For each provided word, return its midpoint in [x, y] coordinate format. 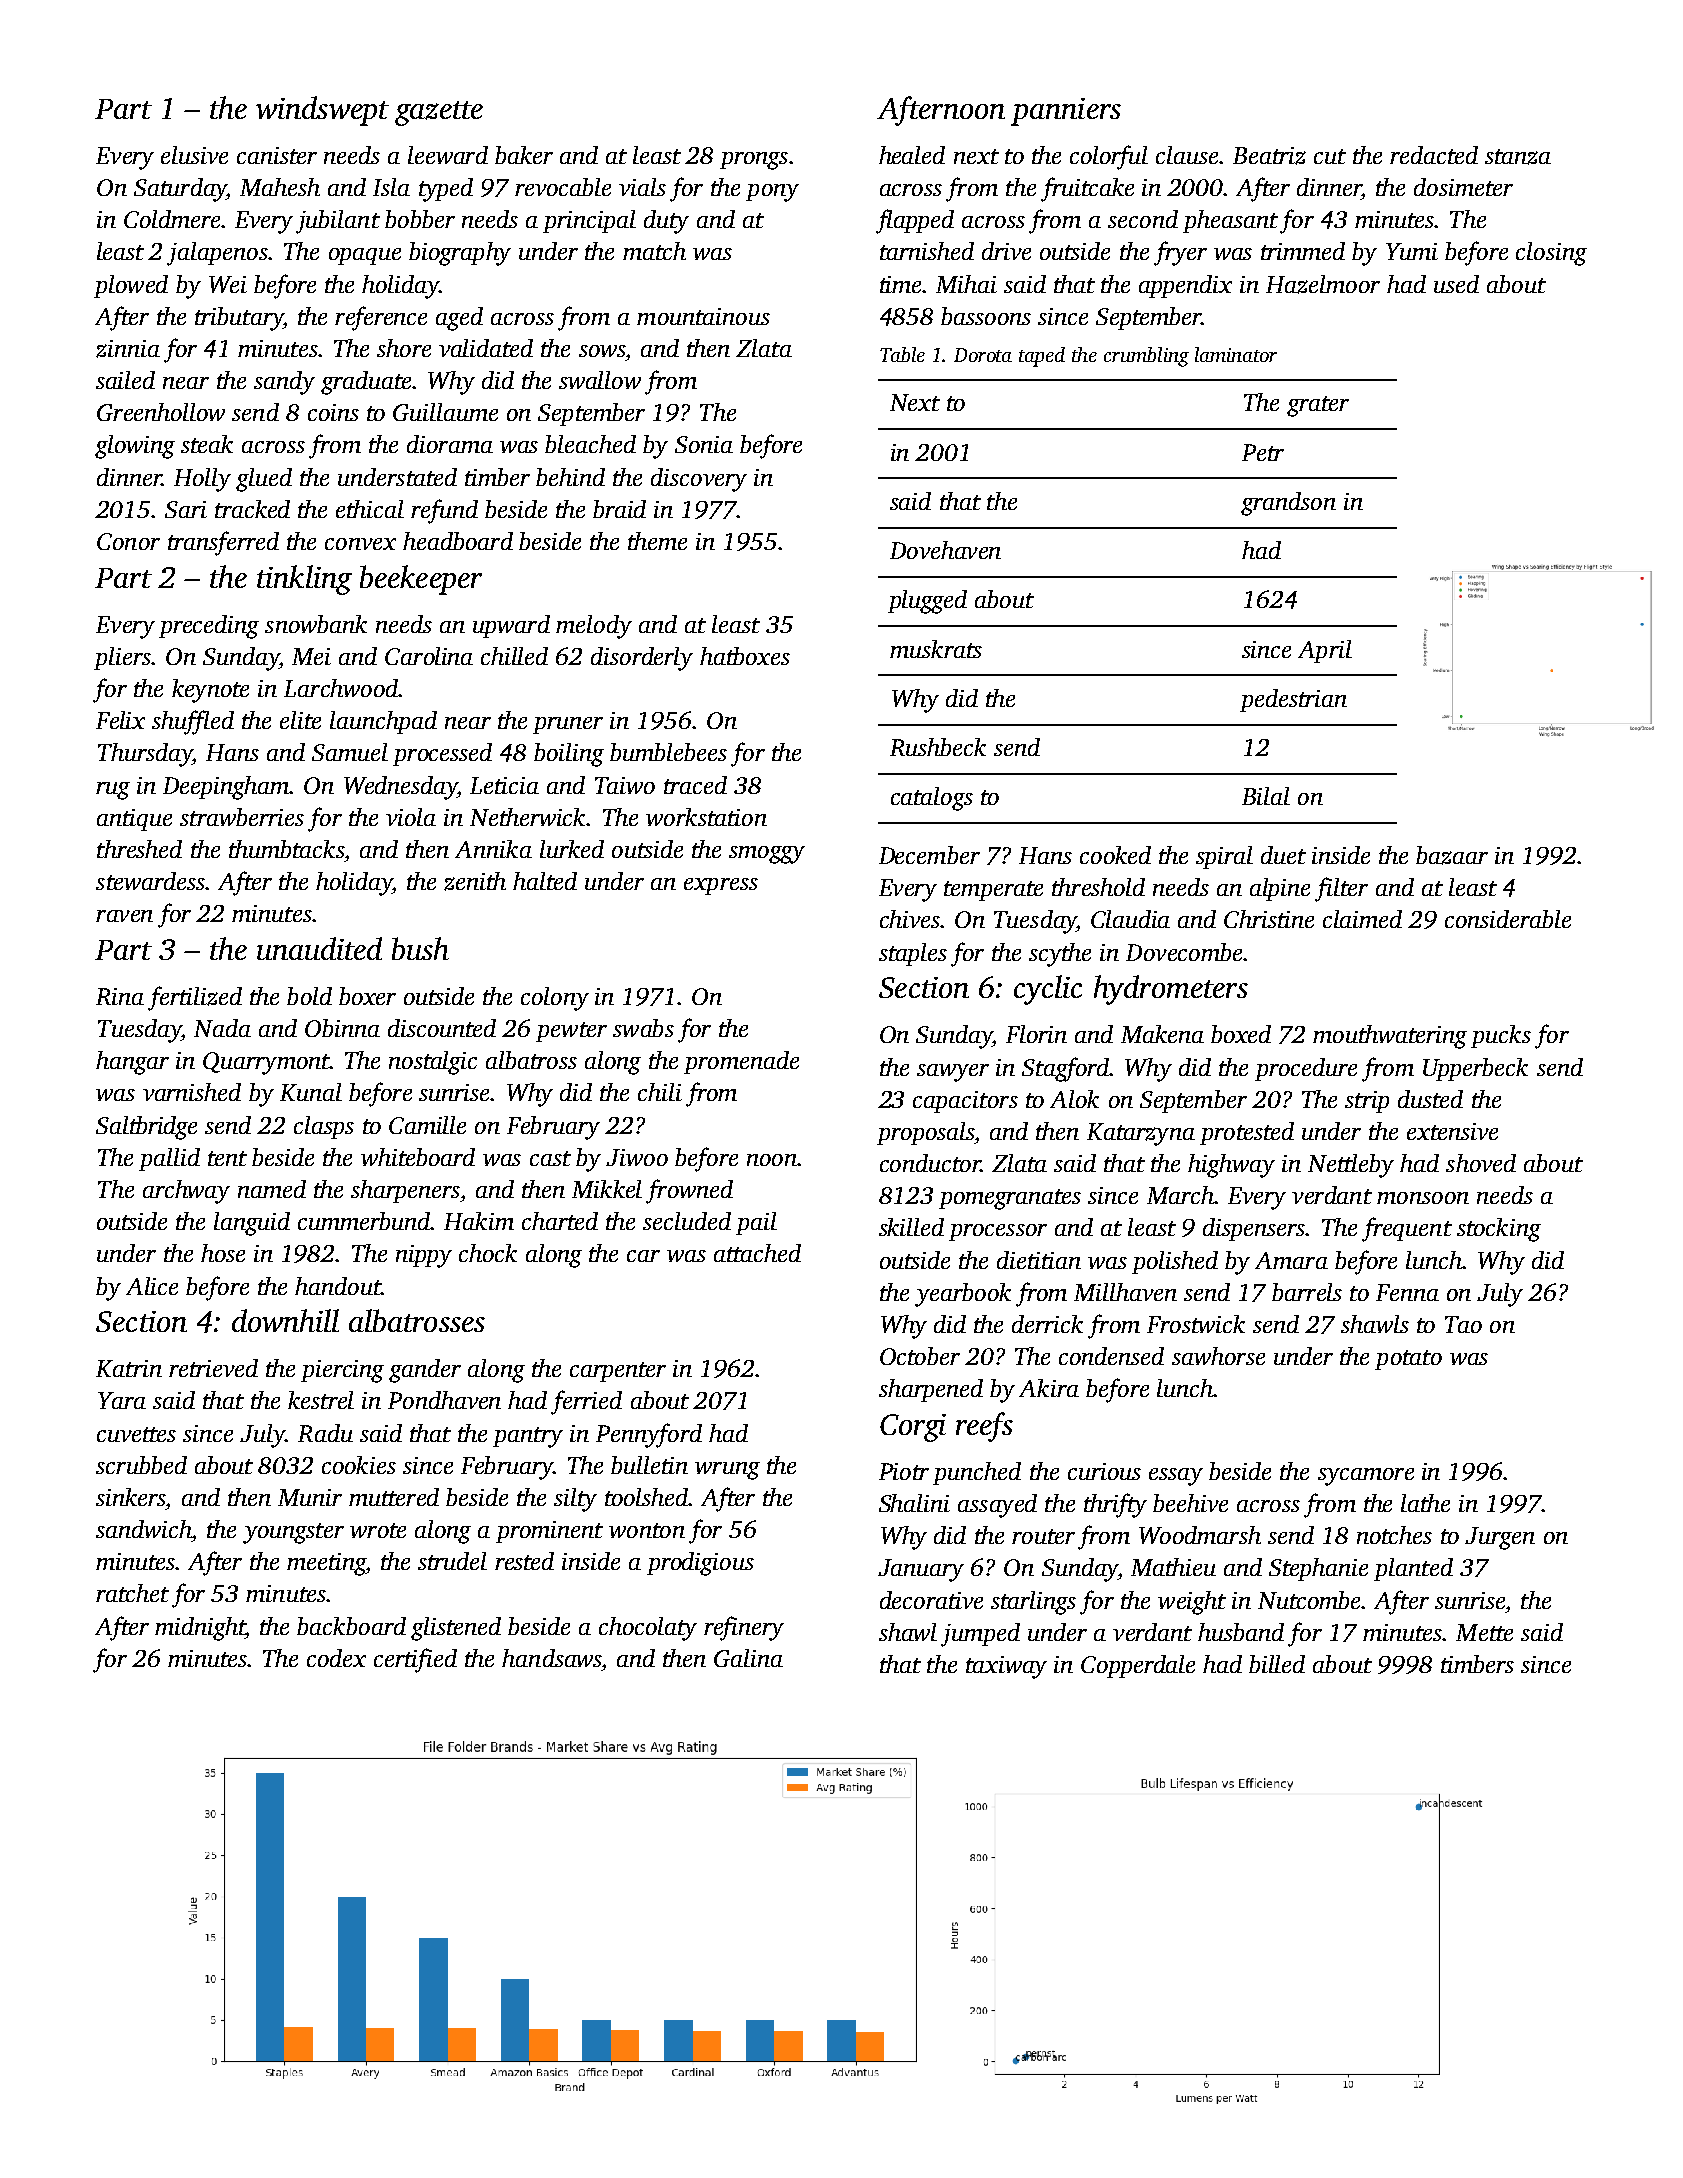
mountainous [703, 316]
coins [333, 412]
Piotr [904, 1471]
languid [252, 1224]
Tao [1463, 1324]
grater [1318, 406]
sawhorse [1218, 1356]
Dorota [983, 355]
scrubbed [141, 1465]
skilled [911, 1227]
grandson [1288, 504]
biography [460, 254]
